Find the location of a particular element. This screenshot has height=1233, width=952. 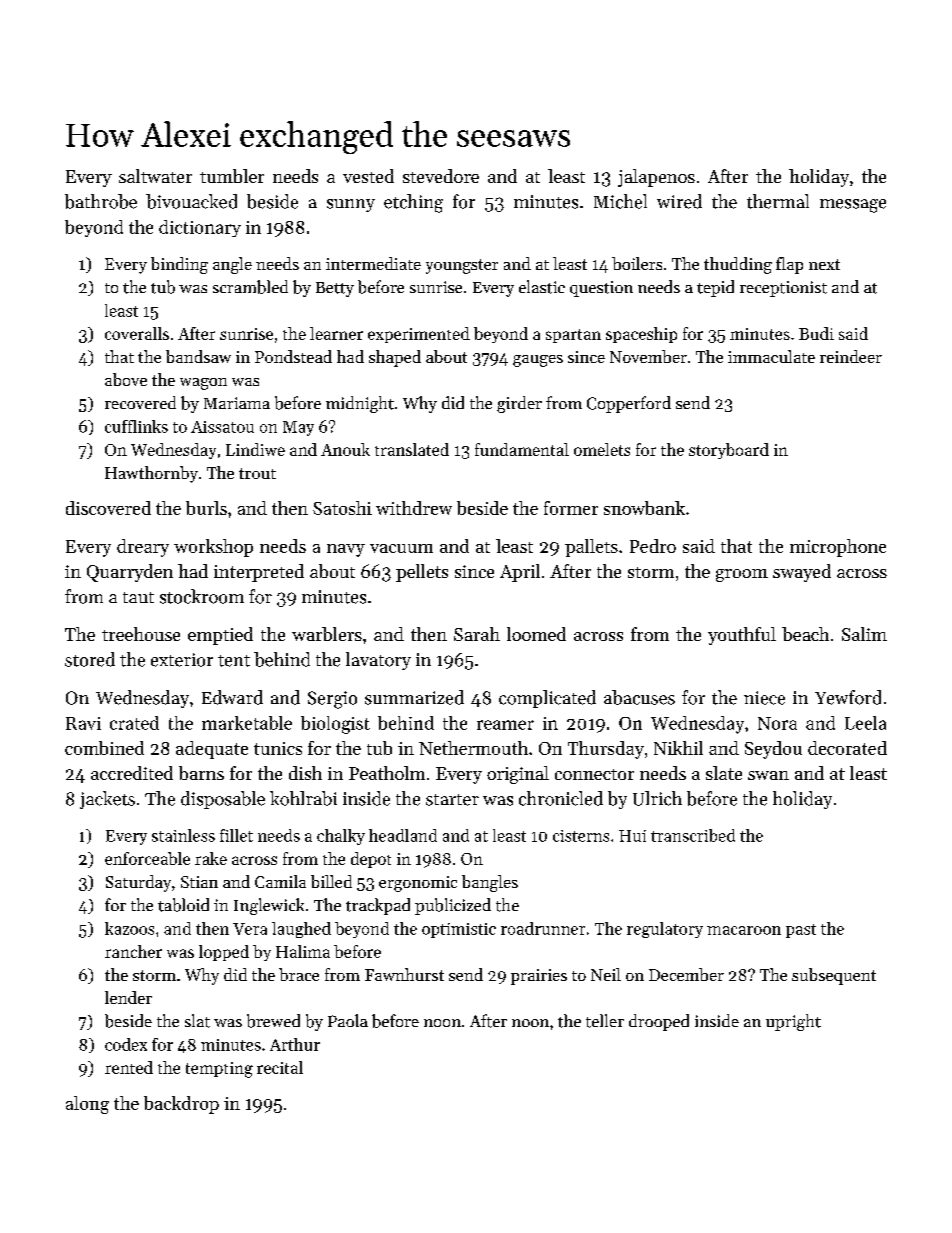

warblers is located at coordinates (327, 634).
